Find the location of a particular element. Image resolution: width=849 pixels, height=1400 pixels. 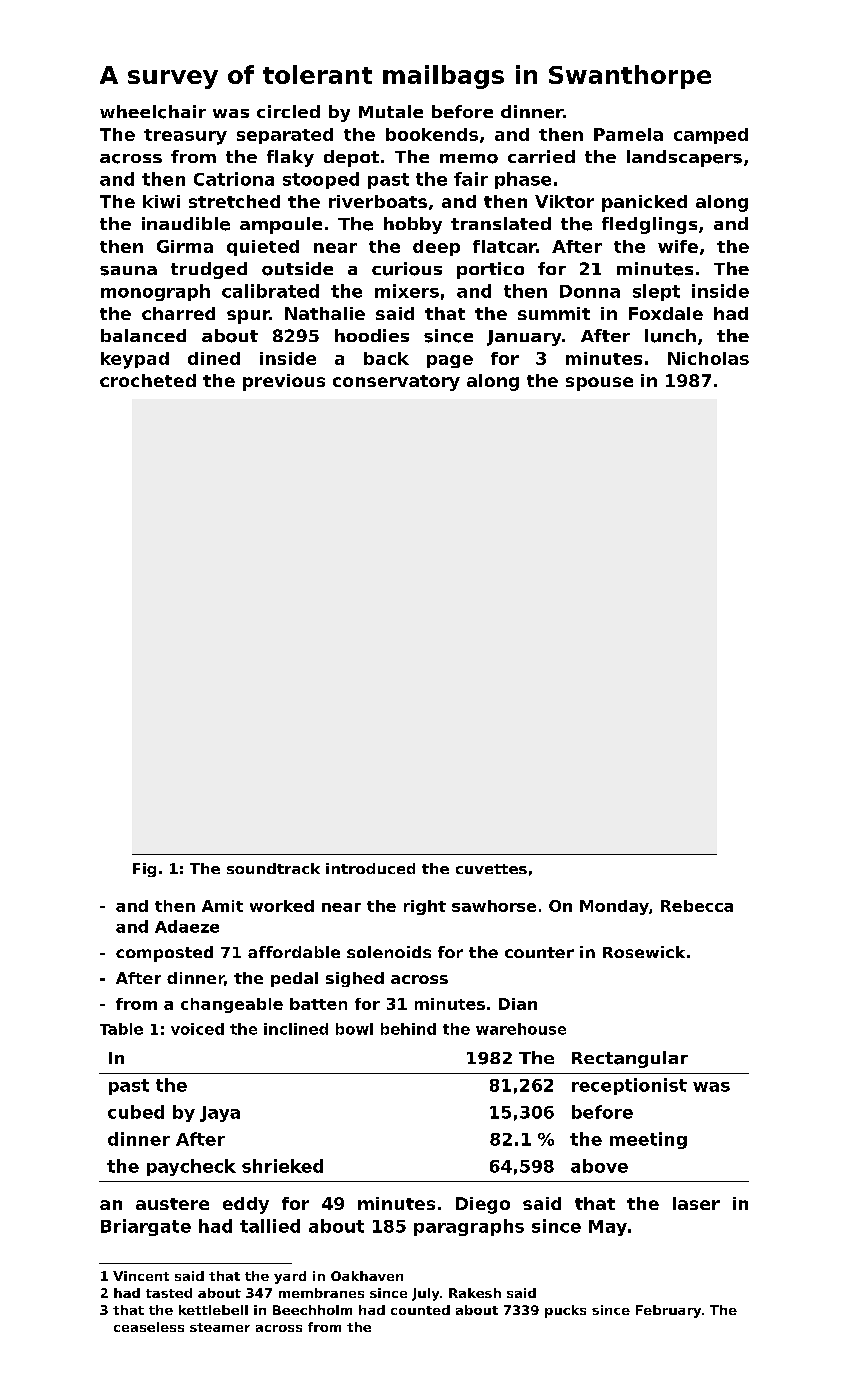

translated is located at coordinates (501, 223).
